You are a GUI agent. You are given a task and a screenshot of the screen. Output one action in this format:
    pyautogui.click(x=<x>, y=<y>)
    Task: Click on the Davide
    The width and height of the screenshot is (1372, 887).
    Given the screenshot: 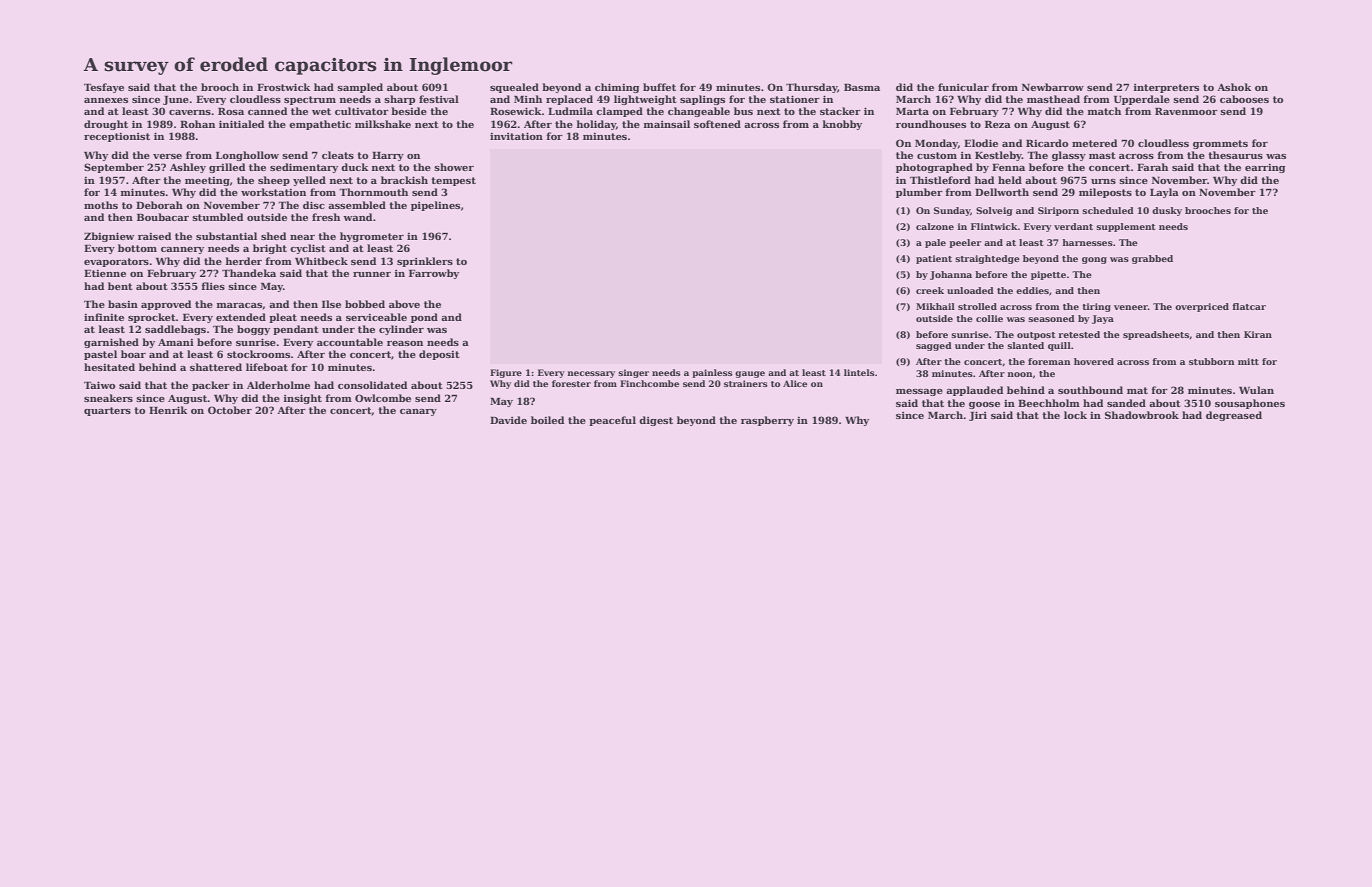 What is the action you would take?
    pyautogui.click(x=508, y=420)
